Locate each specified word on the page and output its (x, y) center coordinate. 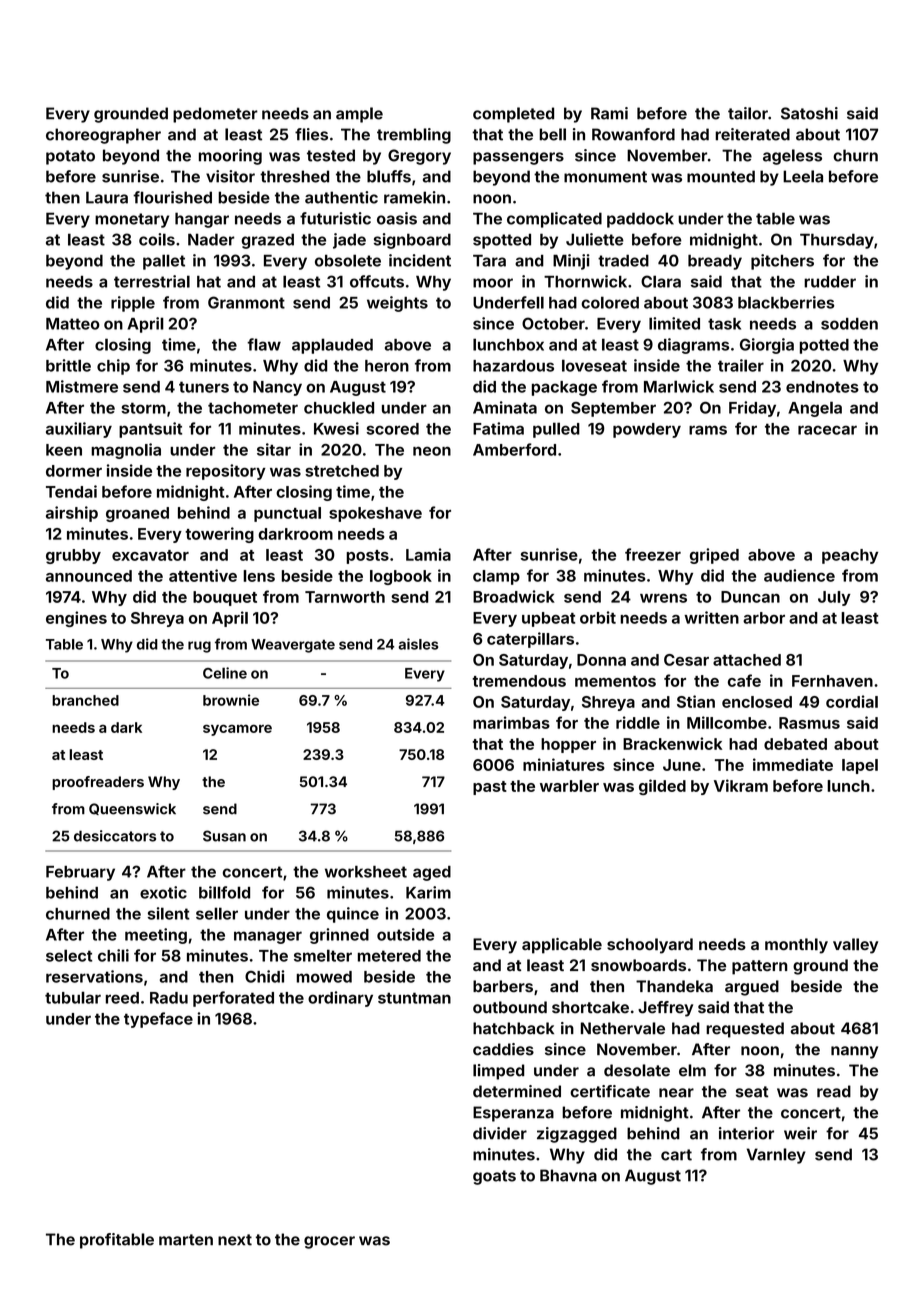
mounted (721, 176)
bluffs (389, 176)
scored (392, 429)
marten (186, 1240)
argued (752, 988)
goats (494, 1177)
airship (72, 514)
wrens (663, 598)
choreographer (103, 136)
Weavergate (293, 646)
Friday (752, 409)
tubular (73, 997)
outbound (510, 1007)
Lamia (428, 554)
